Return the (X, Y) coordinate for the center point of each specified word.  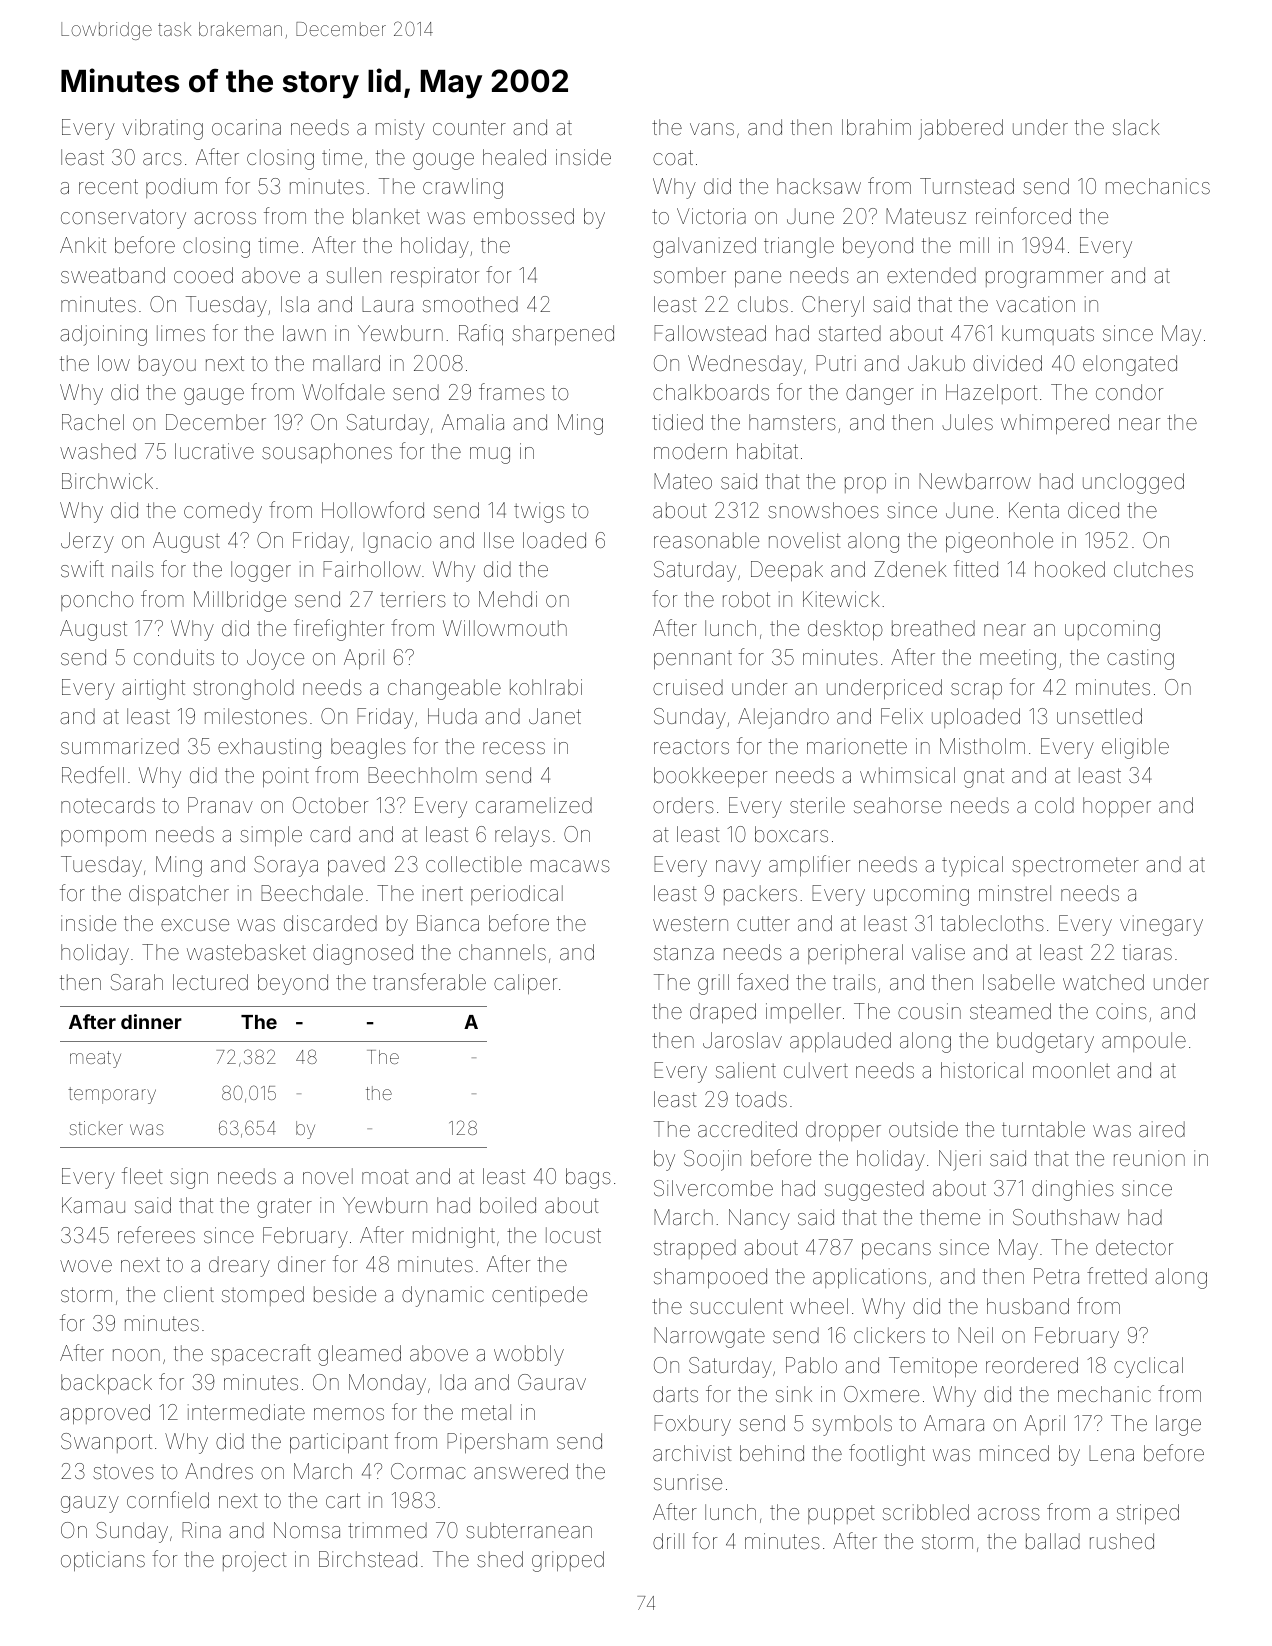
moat (385, 1176)
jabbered (961, 129)
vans (712, 129)
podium (181, 188)
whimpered (1055, 424)
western (690, 924)
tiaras (1147, 952)
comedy (223, 512)
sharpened (563, 335)
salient (746, 1070)
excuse (195, 925)
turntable (1043, 1129)
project (255, 1561)
